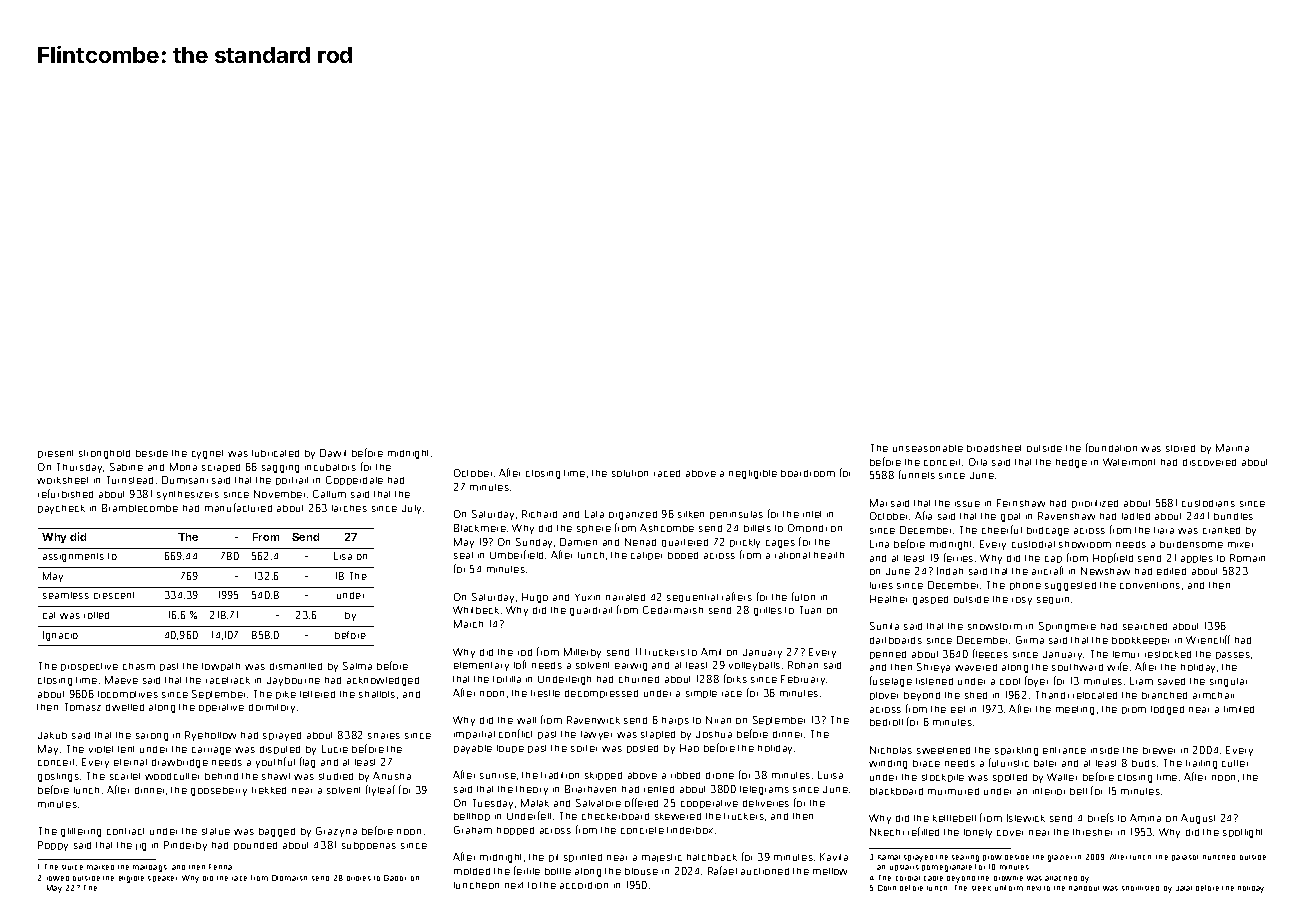 The width and height of the document is (1308, 924). Describe the element at coordinates (1145, 626) in the document. I see `searched` at that location.
